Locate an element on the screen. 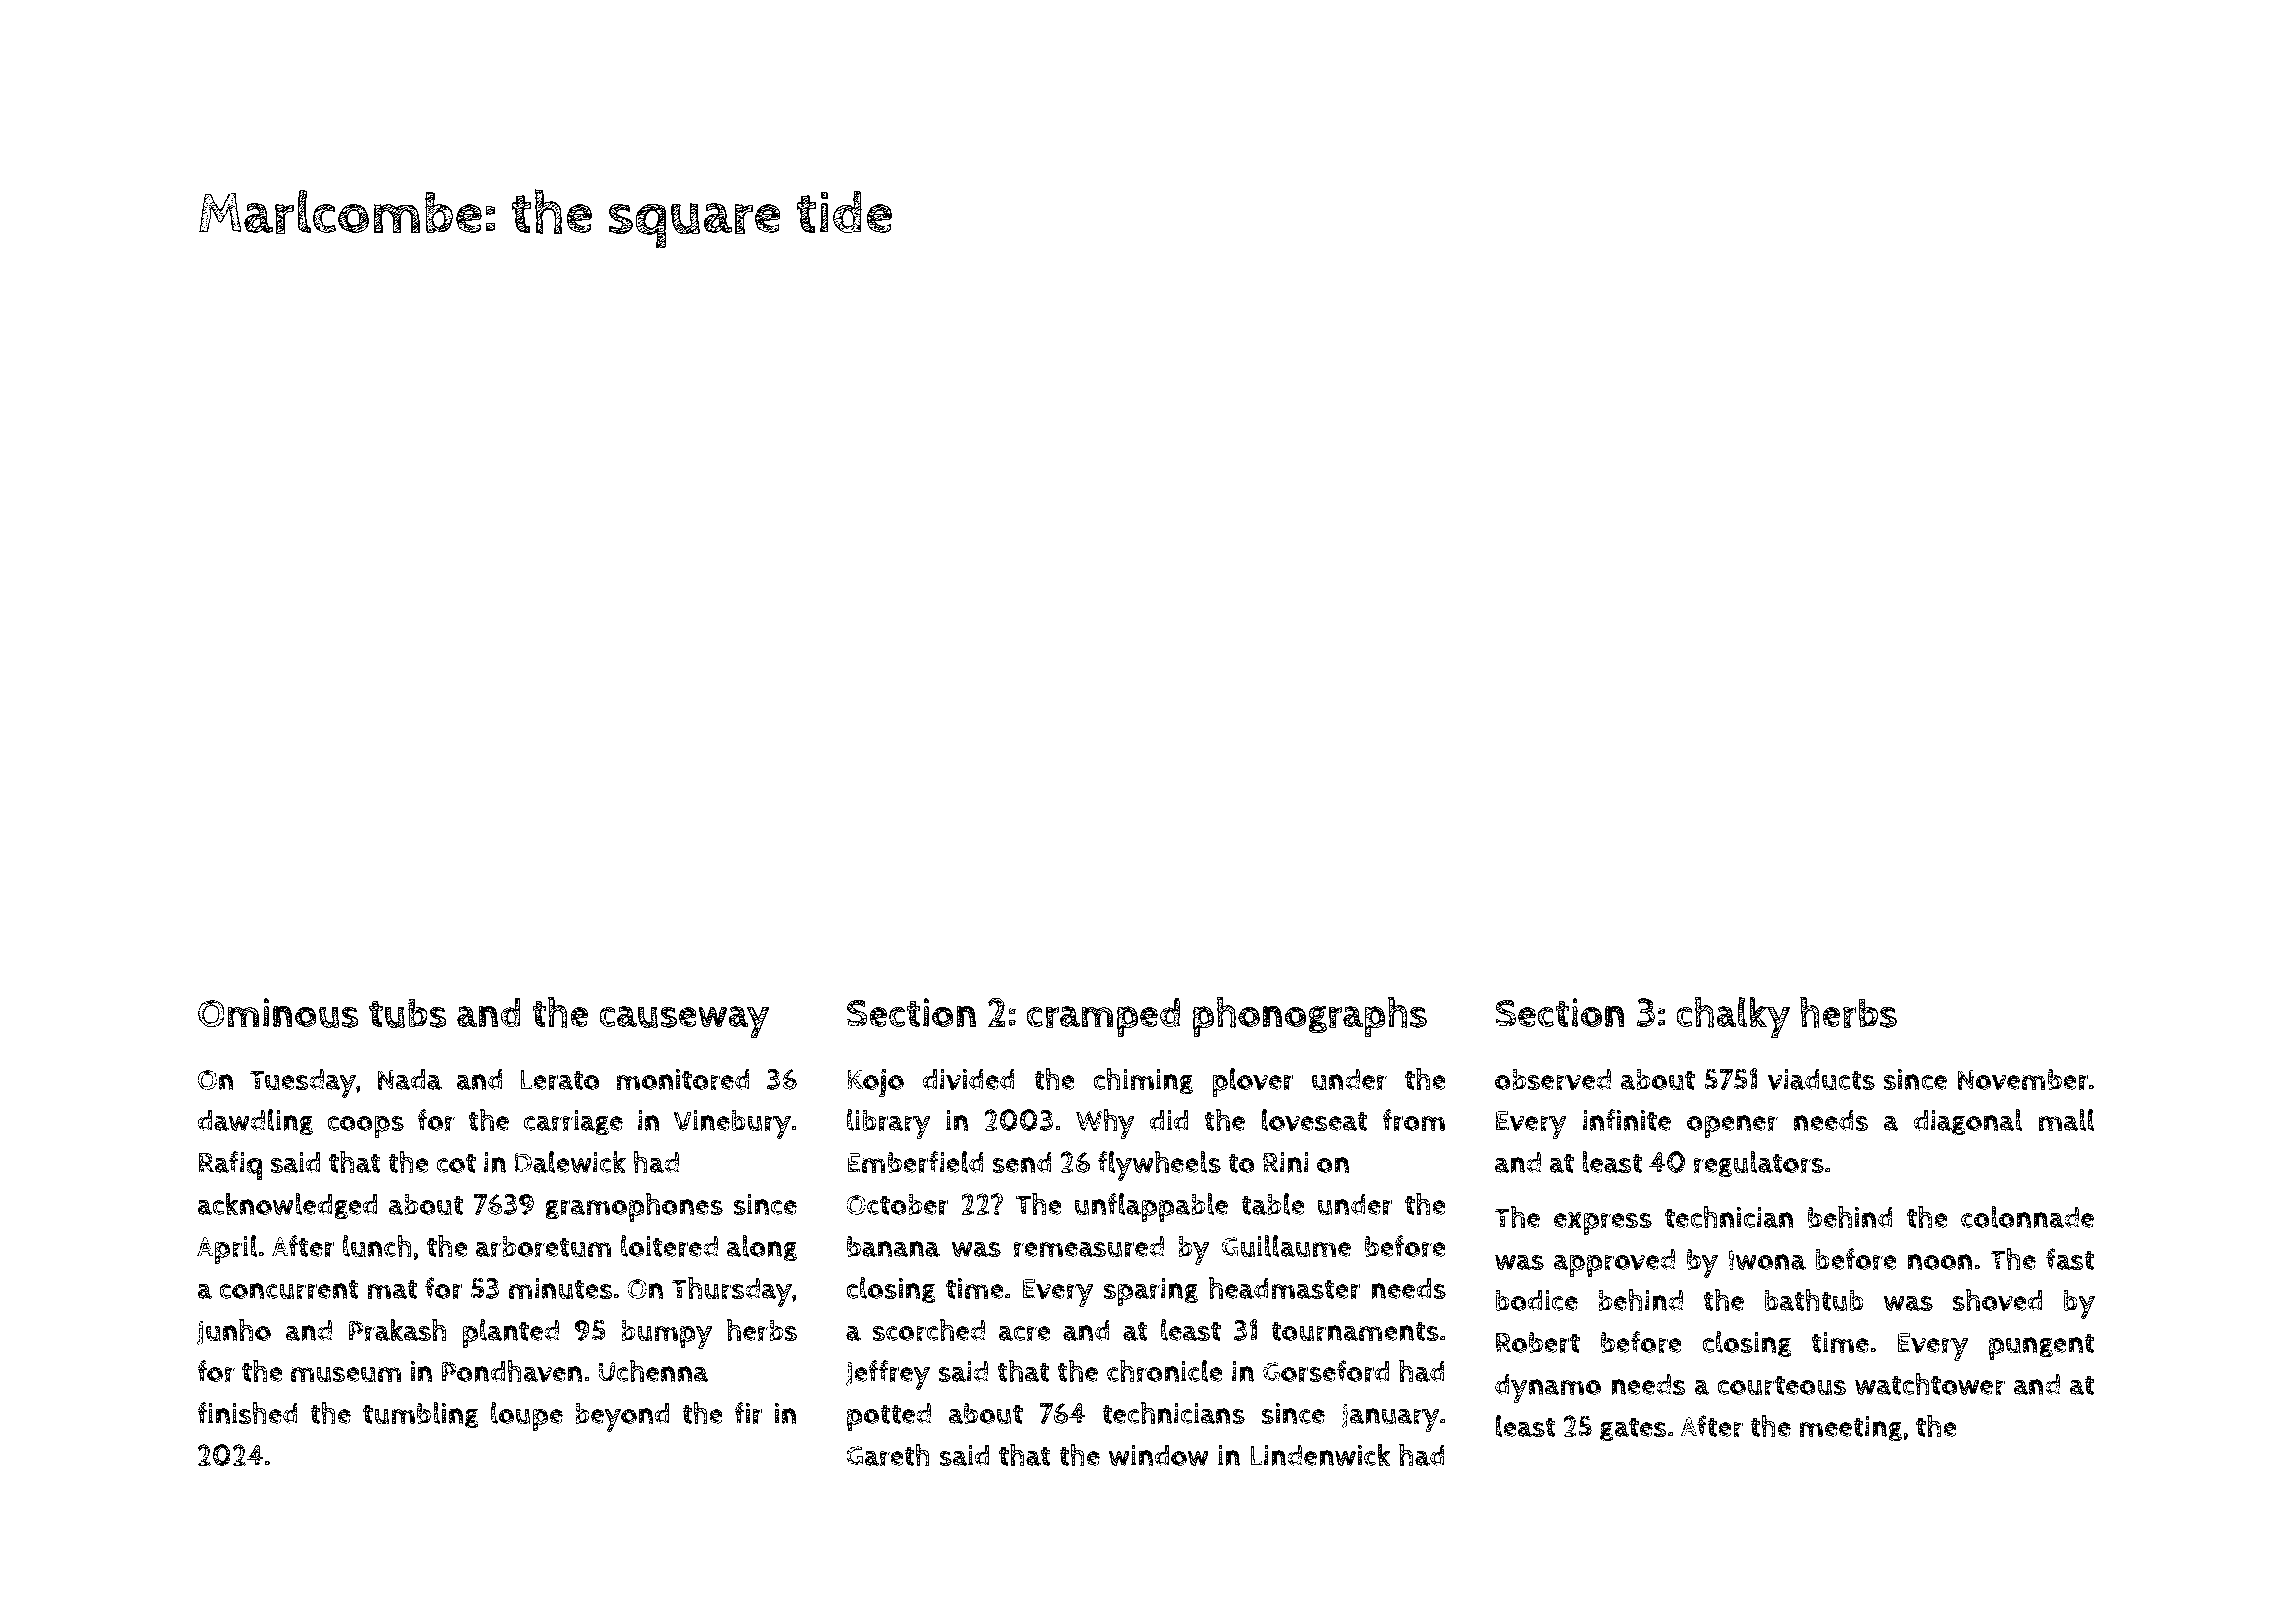 This screenshot has width=2292, height=1620. Nada is located at coordinates (410, 1079).
